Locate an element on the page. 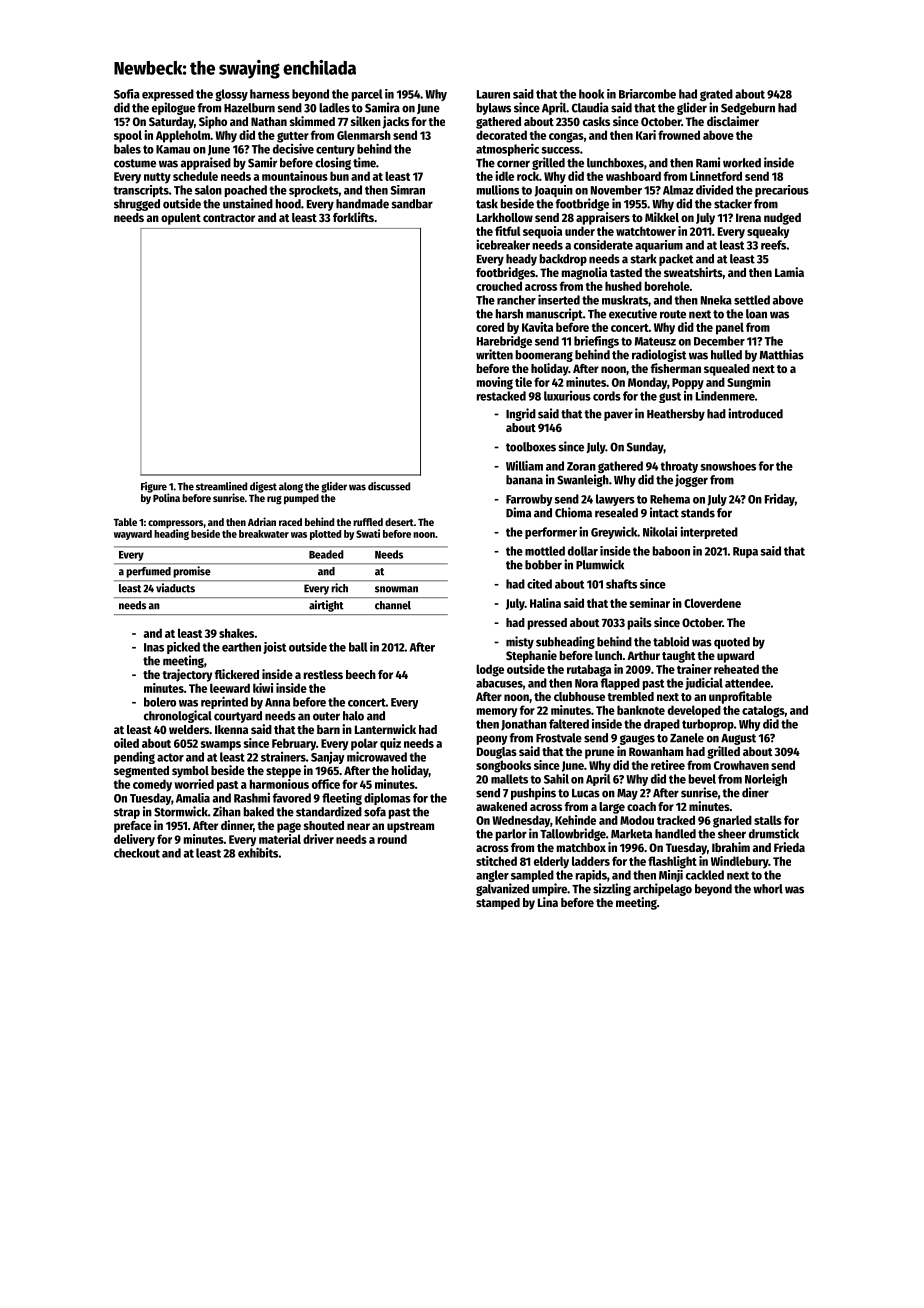 Image resolution: width=924 pixels, height=1308 pixels. bylaws is located at coordinates (494, 109).
